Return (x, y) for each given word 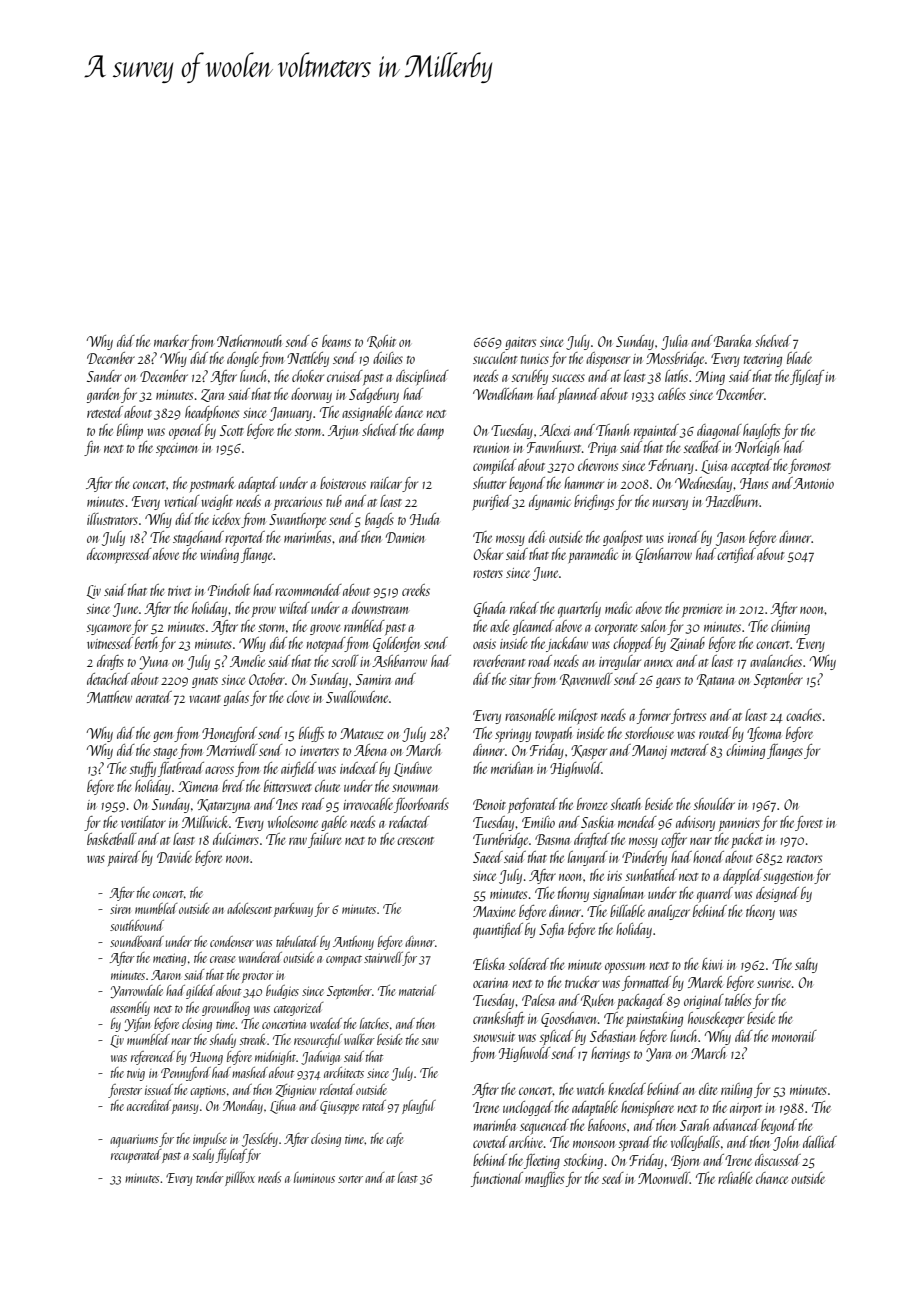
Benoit (489, 804)
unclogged (528, 1108)
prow (264, 611)
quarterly (579, 610)
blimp (130, 431)
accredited (149, 1105)
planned (578, 395)
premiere (702, 610)
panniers (739, 824)
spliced (556, 1037)
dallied (820, 1142)
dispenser (608, 359)
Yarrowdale (136, 992)
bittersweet (288, 786)
